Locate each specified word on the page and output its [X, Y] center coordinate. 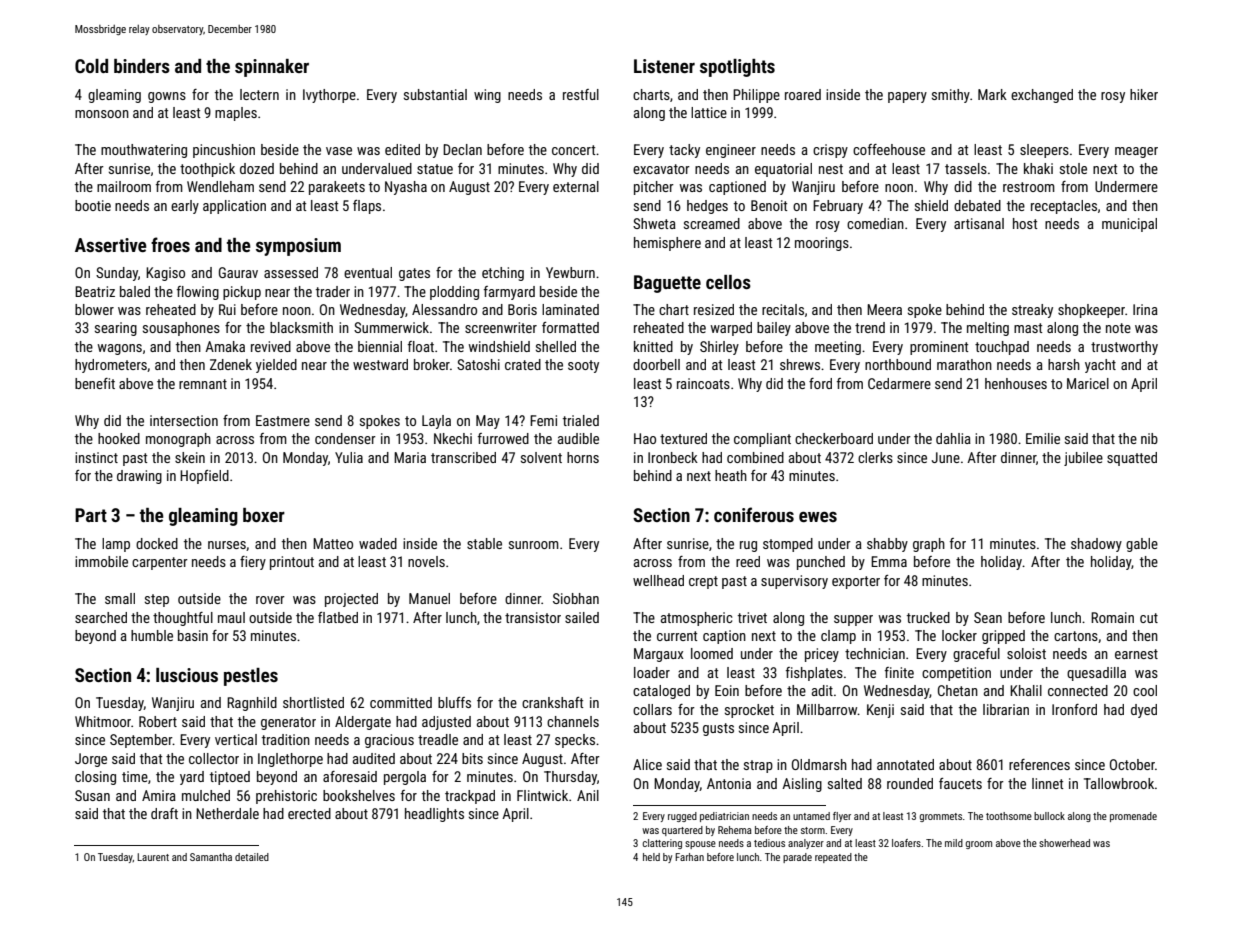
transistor [533, 617]
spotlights [737, 68]
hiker [1144, 94]
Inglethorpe [290, 760]
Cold [91, 66]
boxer [264, 515]
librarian [1006, 709]
